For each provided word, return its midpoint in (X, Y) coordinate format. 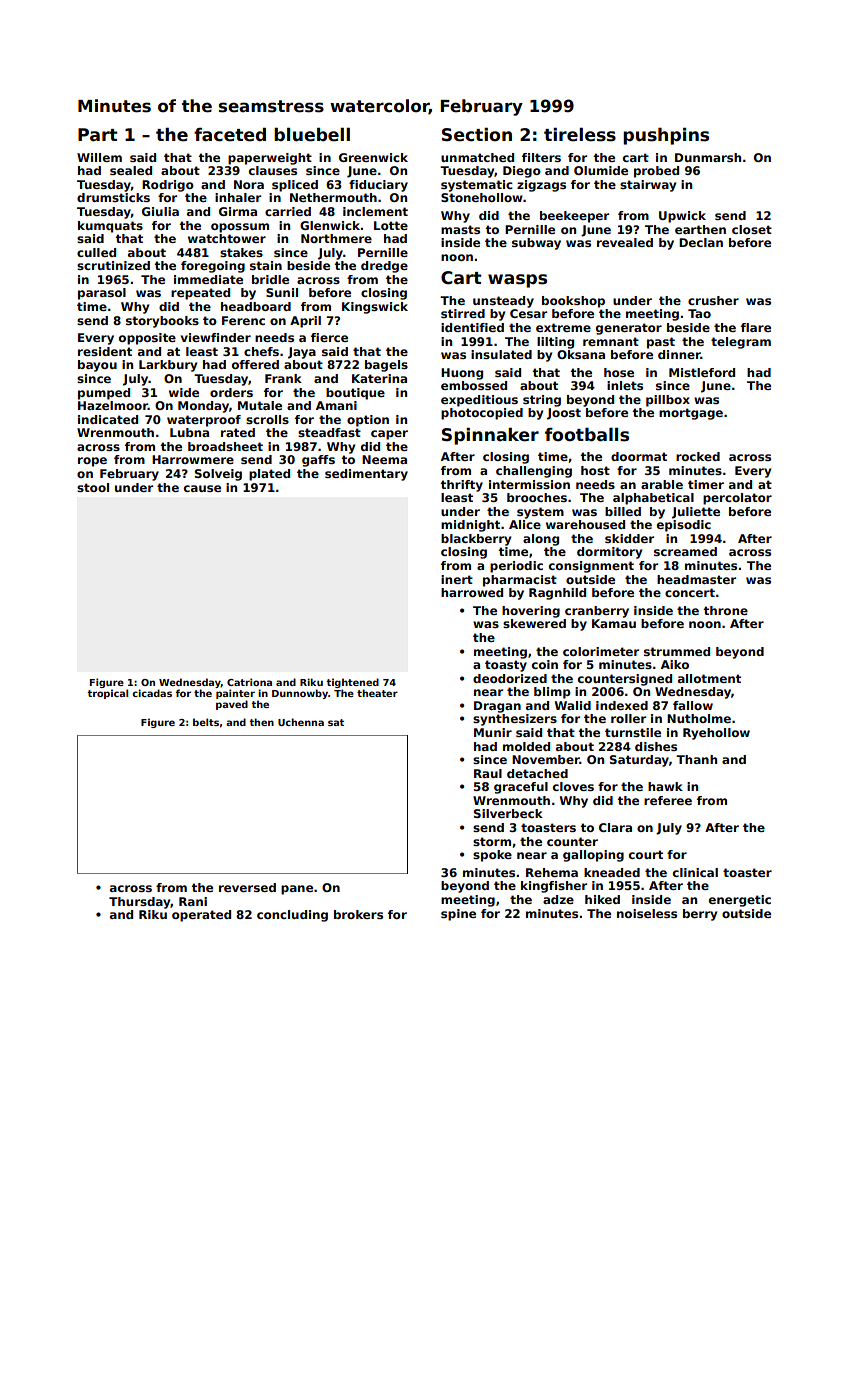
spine (458, 915)
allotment (709, 678)
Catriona (249, 682)
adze (558, 899)
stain (266, 265)
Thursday (140, 903)
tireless (580, 135)
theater (377, 693)
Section (477, 135)
